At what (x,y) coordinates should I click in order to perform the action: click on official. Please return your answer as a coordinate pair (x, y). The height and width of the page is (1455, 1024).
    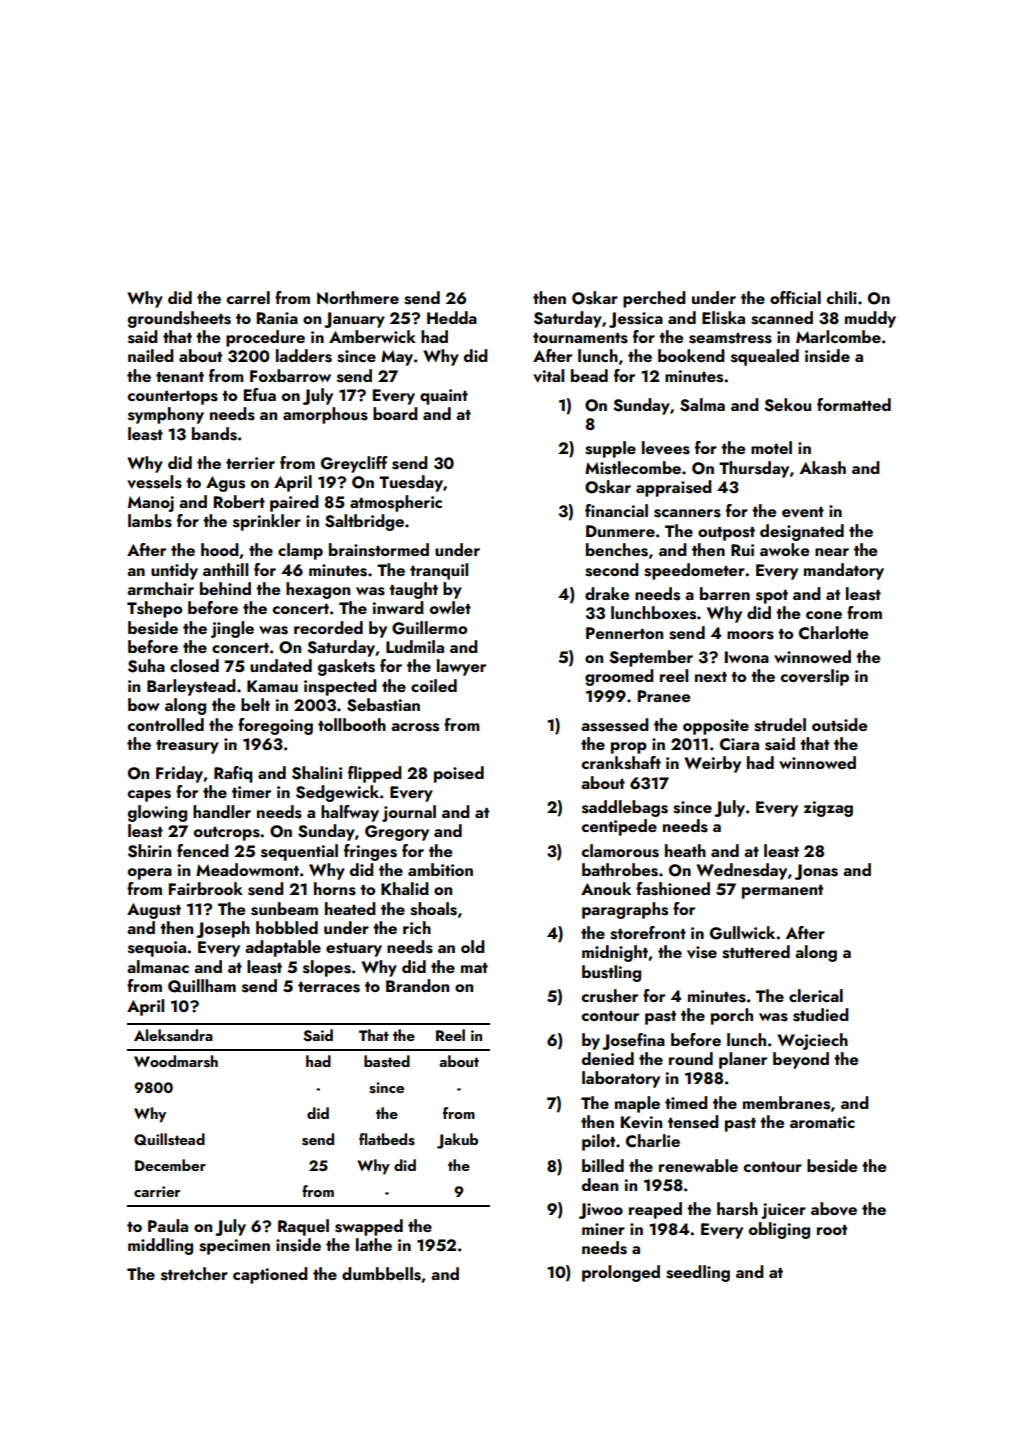
    Looking at the image, I should click on (795, 297).
